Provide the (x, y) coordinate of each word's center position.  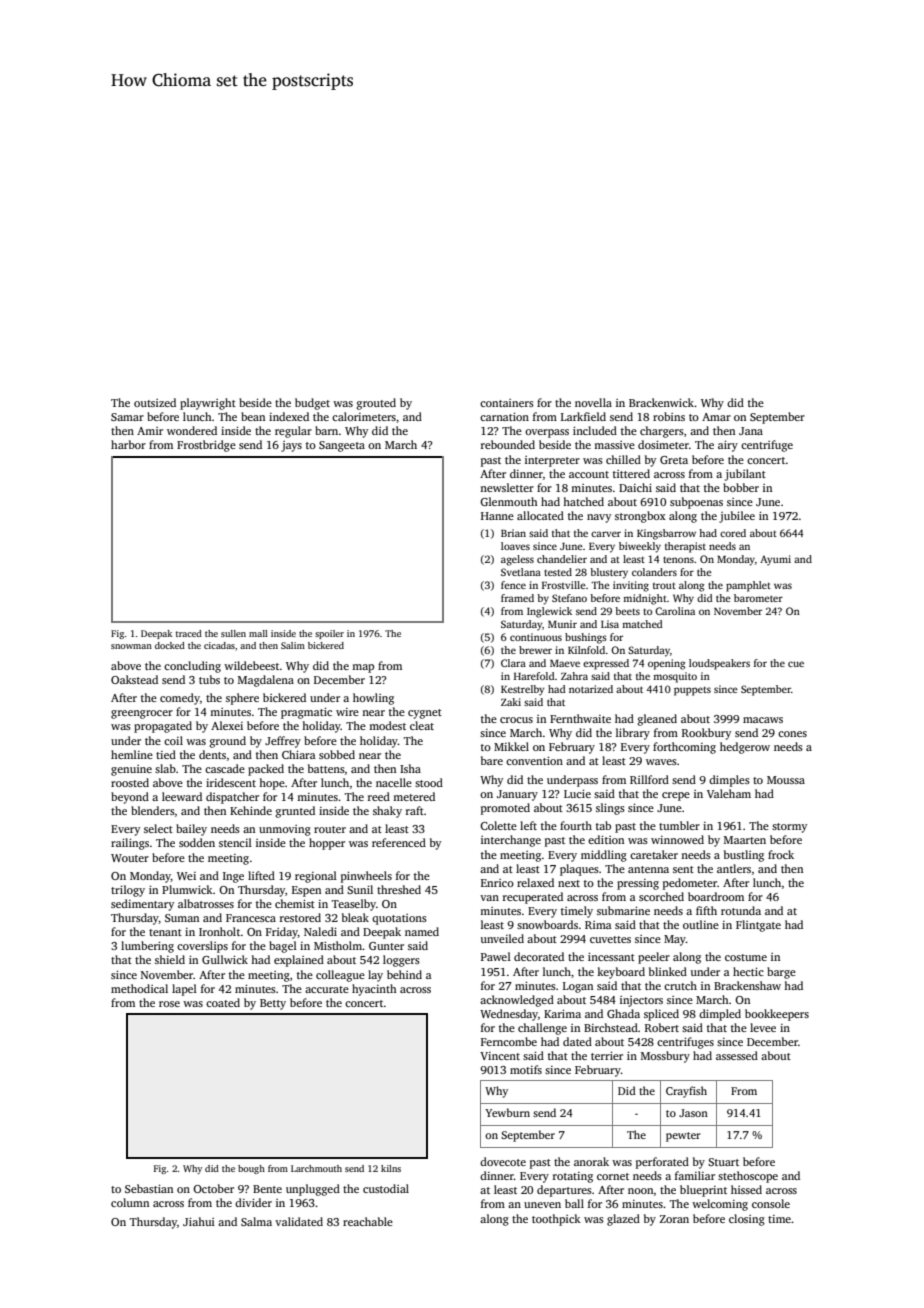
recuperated (533, 898)
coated (223, 1002)
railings (130, 844)
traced (189, 633)
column (130, 1202)
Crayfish (686, 1092)
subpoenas (696, 503)
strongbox (640, 517)
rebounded (508, 444)
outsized (155, 402)
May (675, 940)
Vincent (500, 1056)
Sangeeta (342, 446)
